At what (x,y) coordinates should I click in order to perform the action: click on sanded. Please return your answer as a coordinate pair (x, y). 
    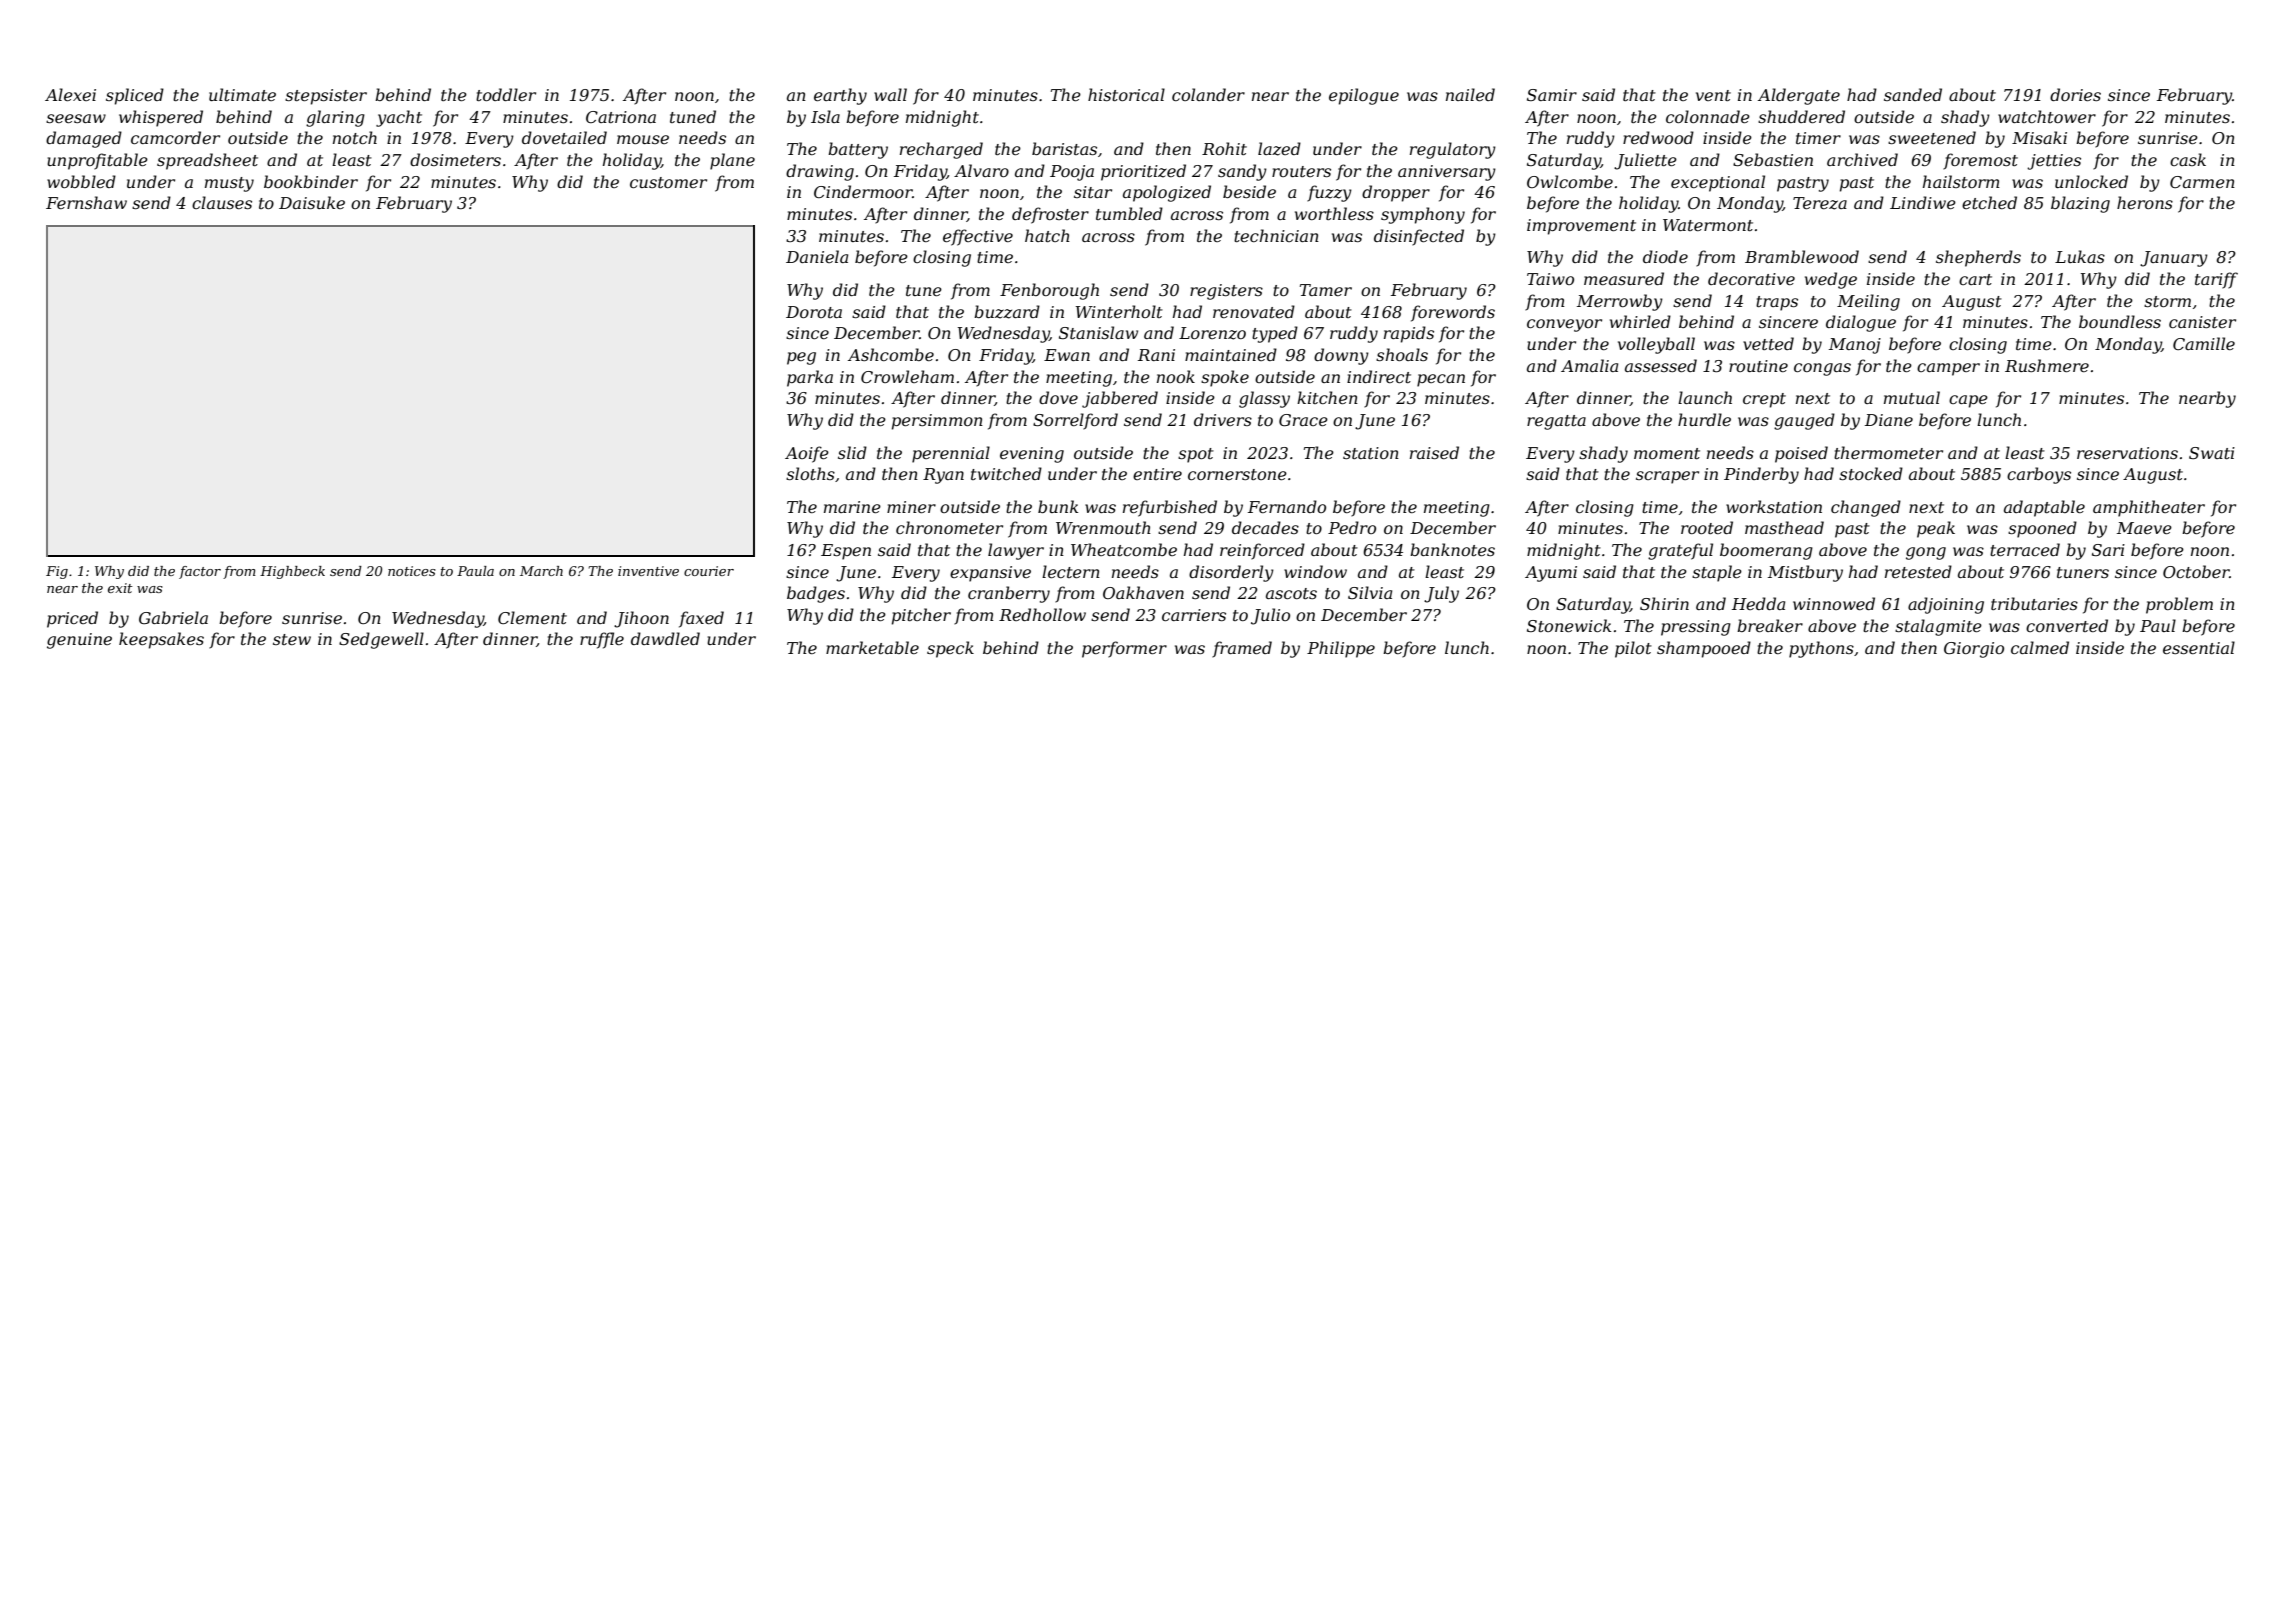
    Looking at the image, I should click on (1913, 94).
